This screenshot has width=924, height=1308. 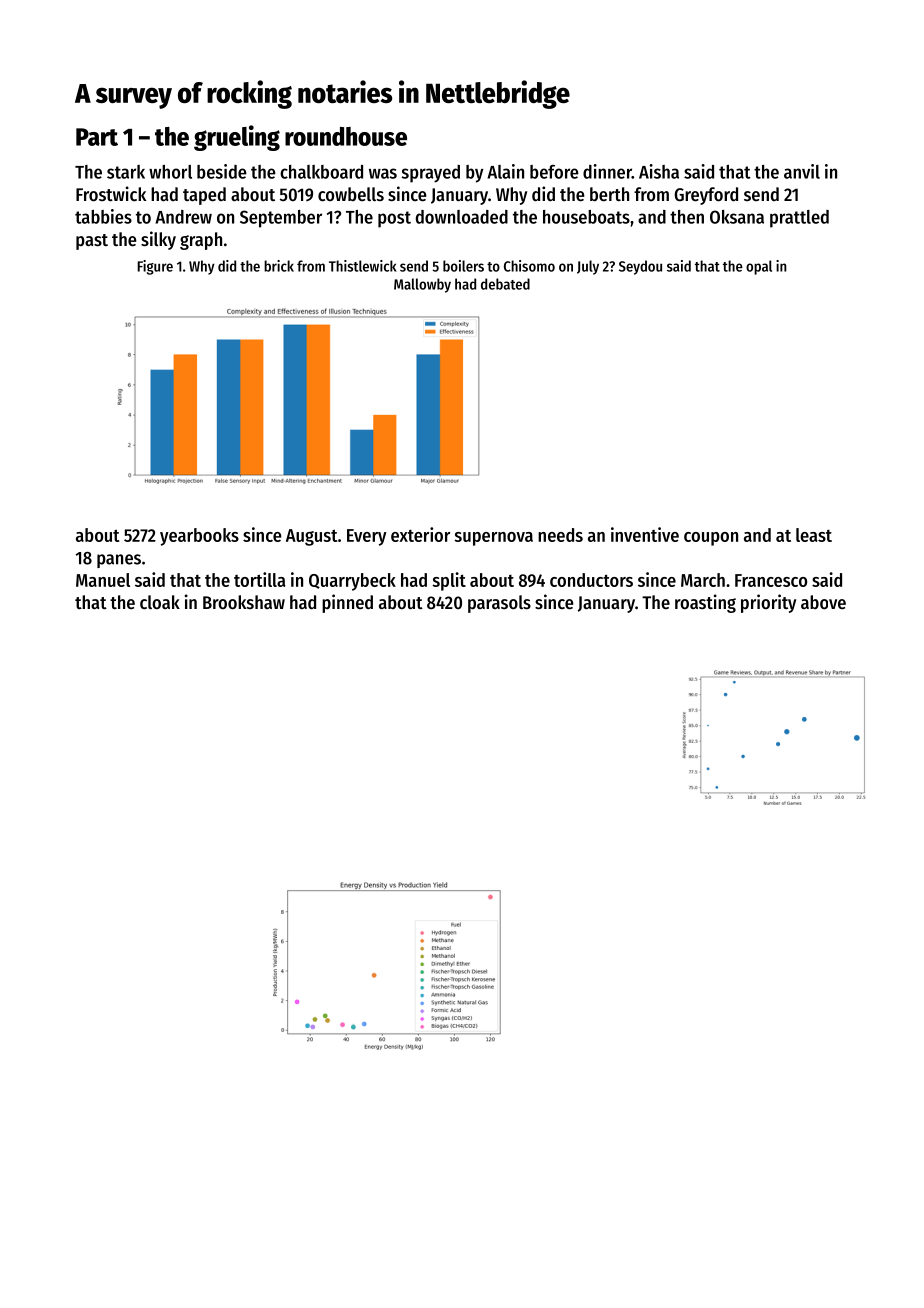 What do you see at coordinates (199, 537) in the screenshot?
I see `yearbooks` at bounding box center [199, 537].
